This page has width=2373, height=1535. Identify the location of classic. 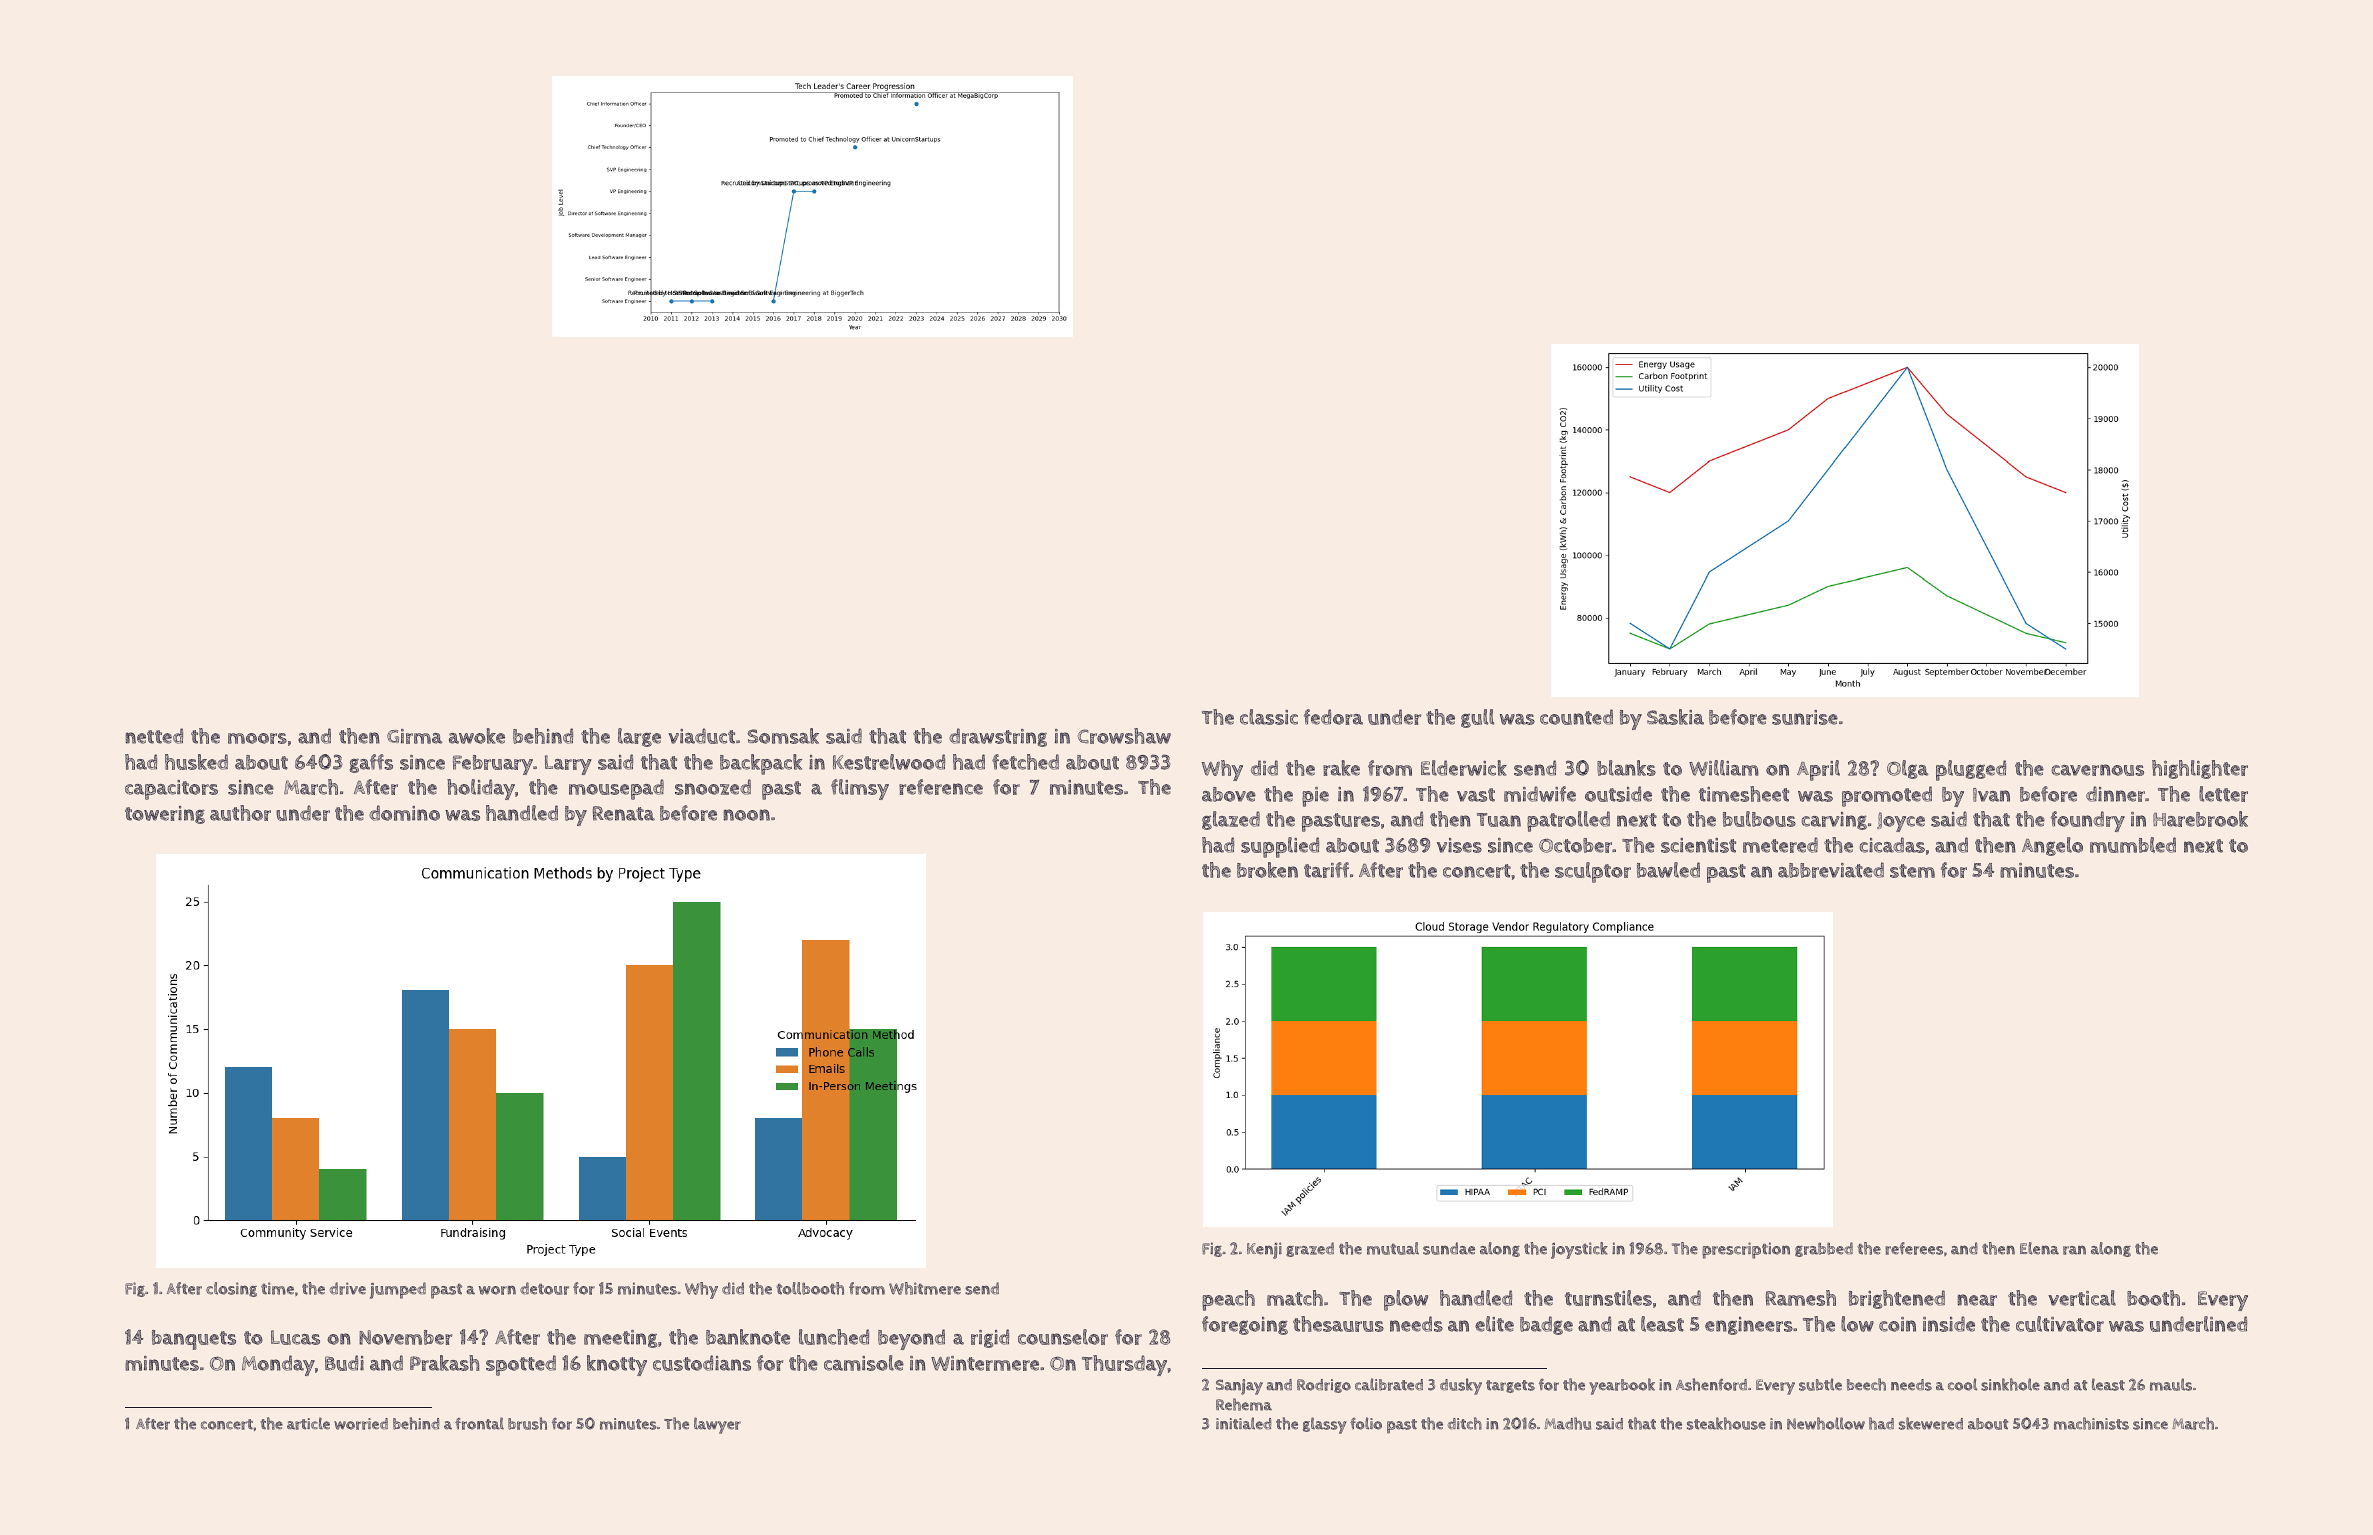
(1269, 717).
